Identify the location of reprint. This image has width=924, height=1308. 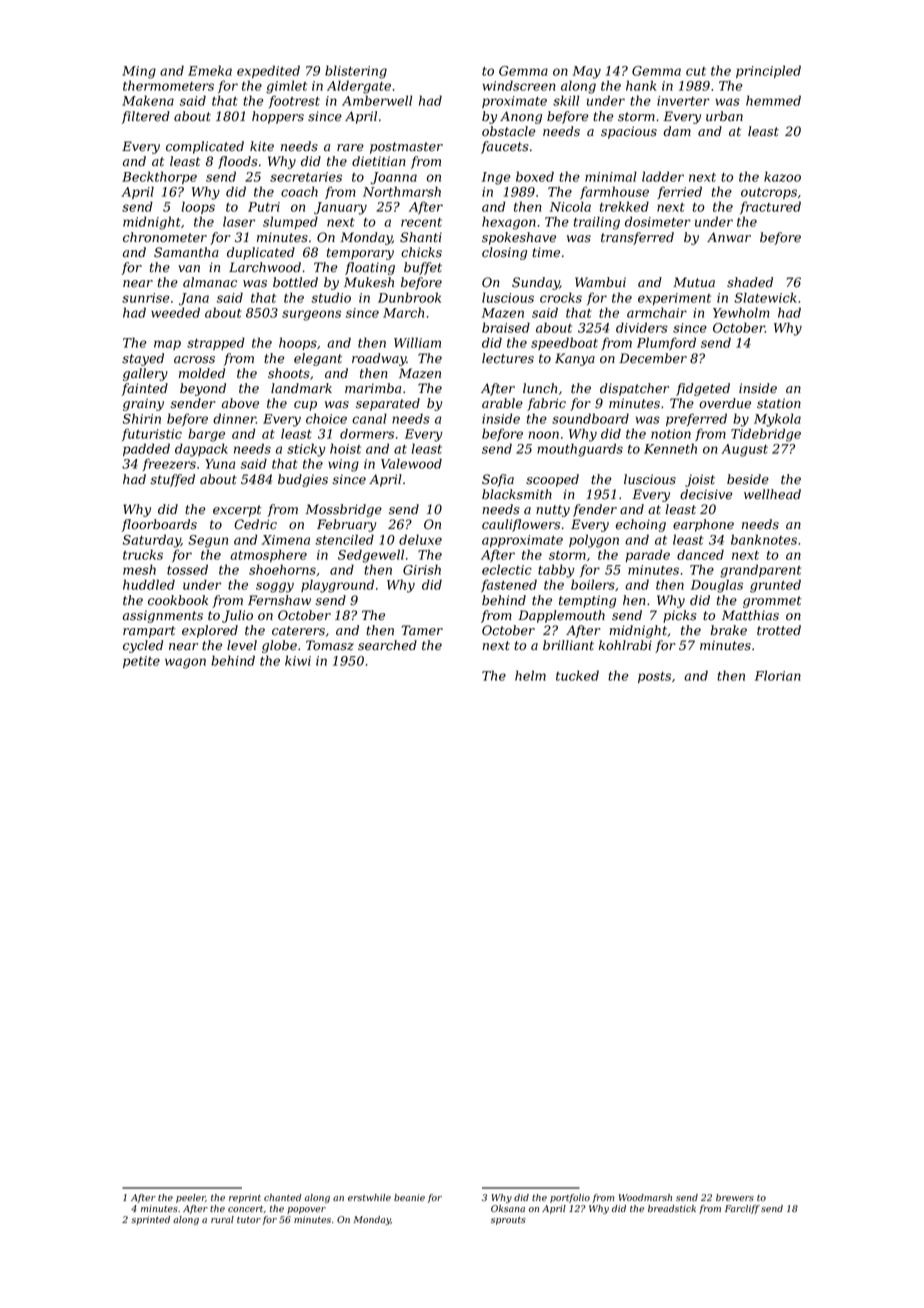
(245, 1198).
